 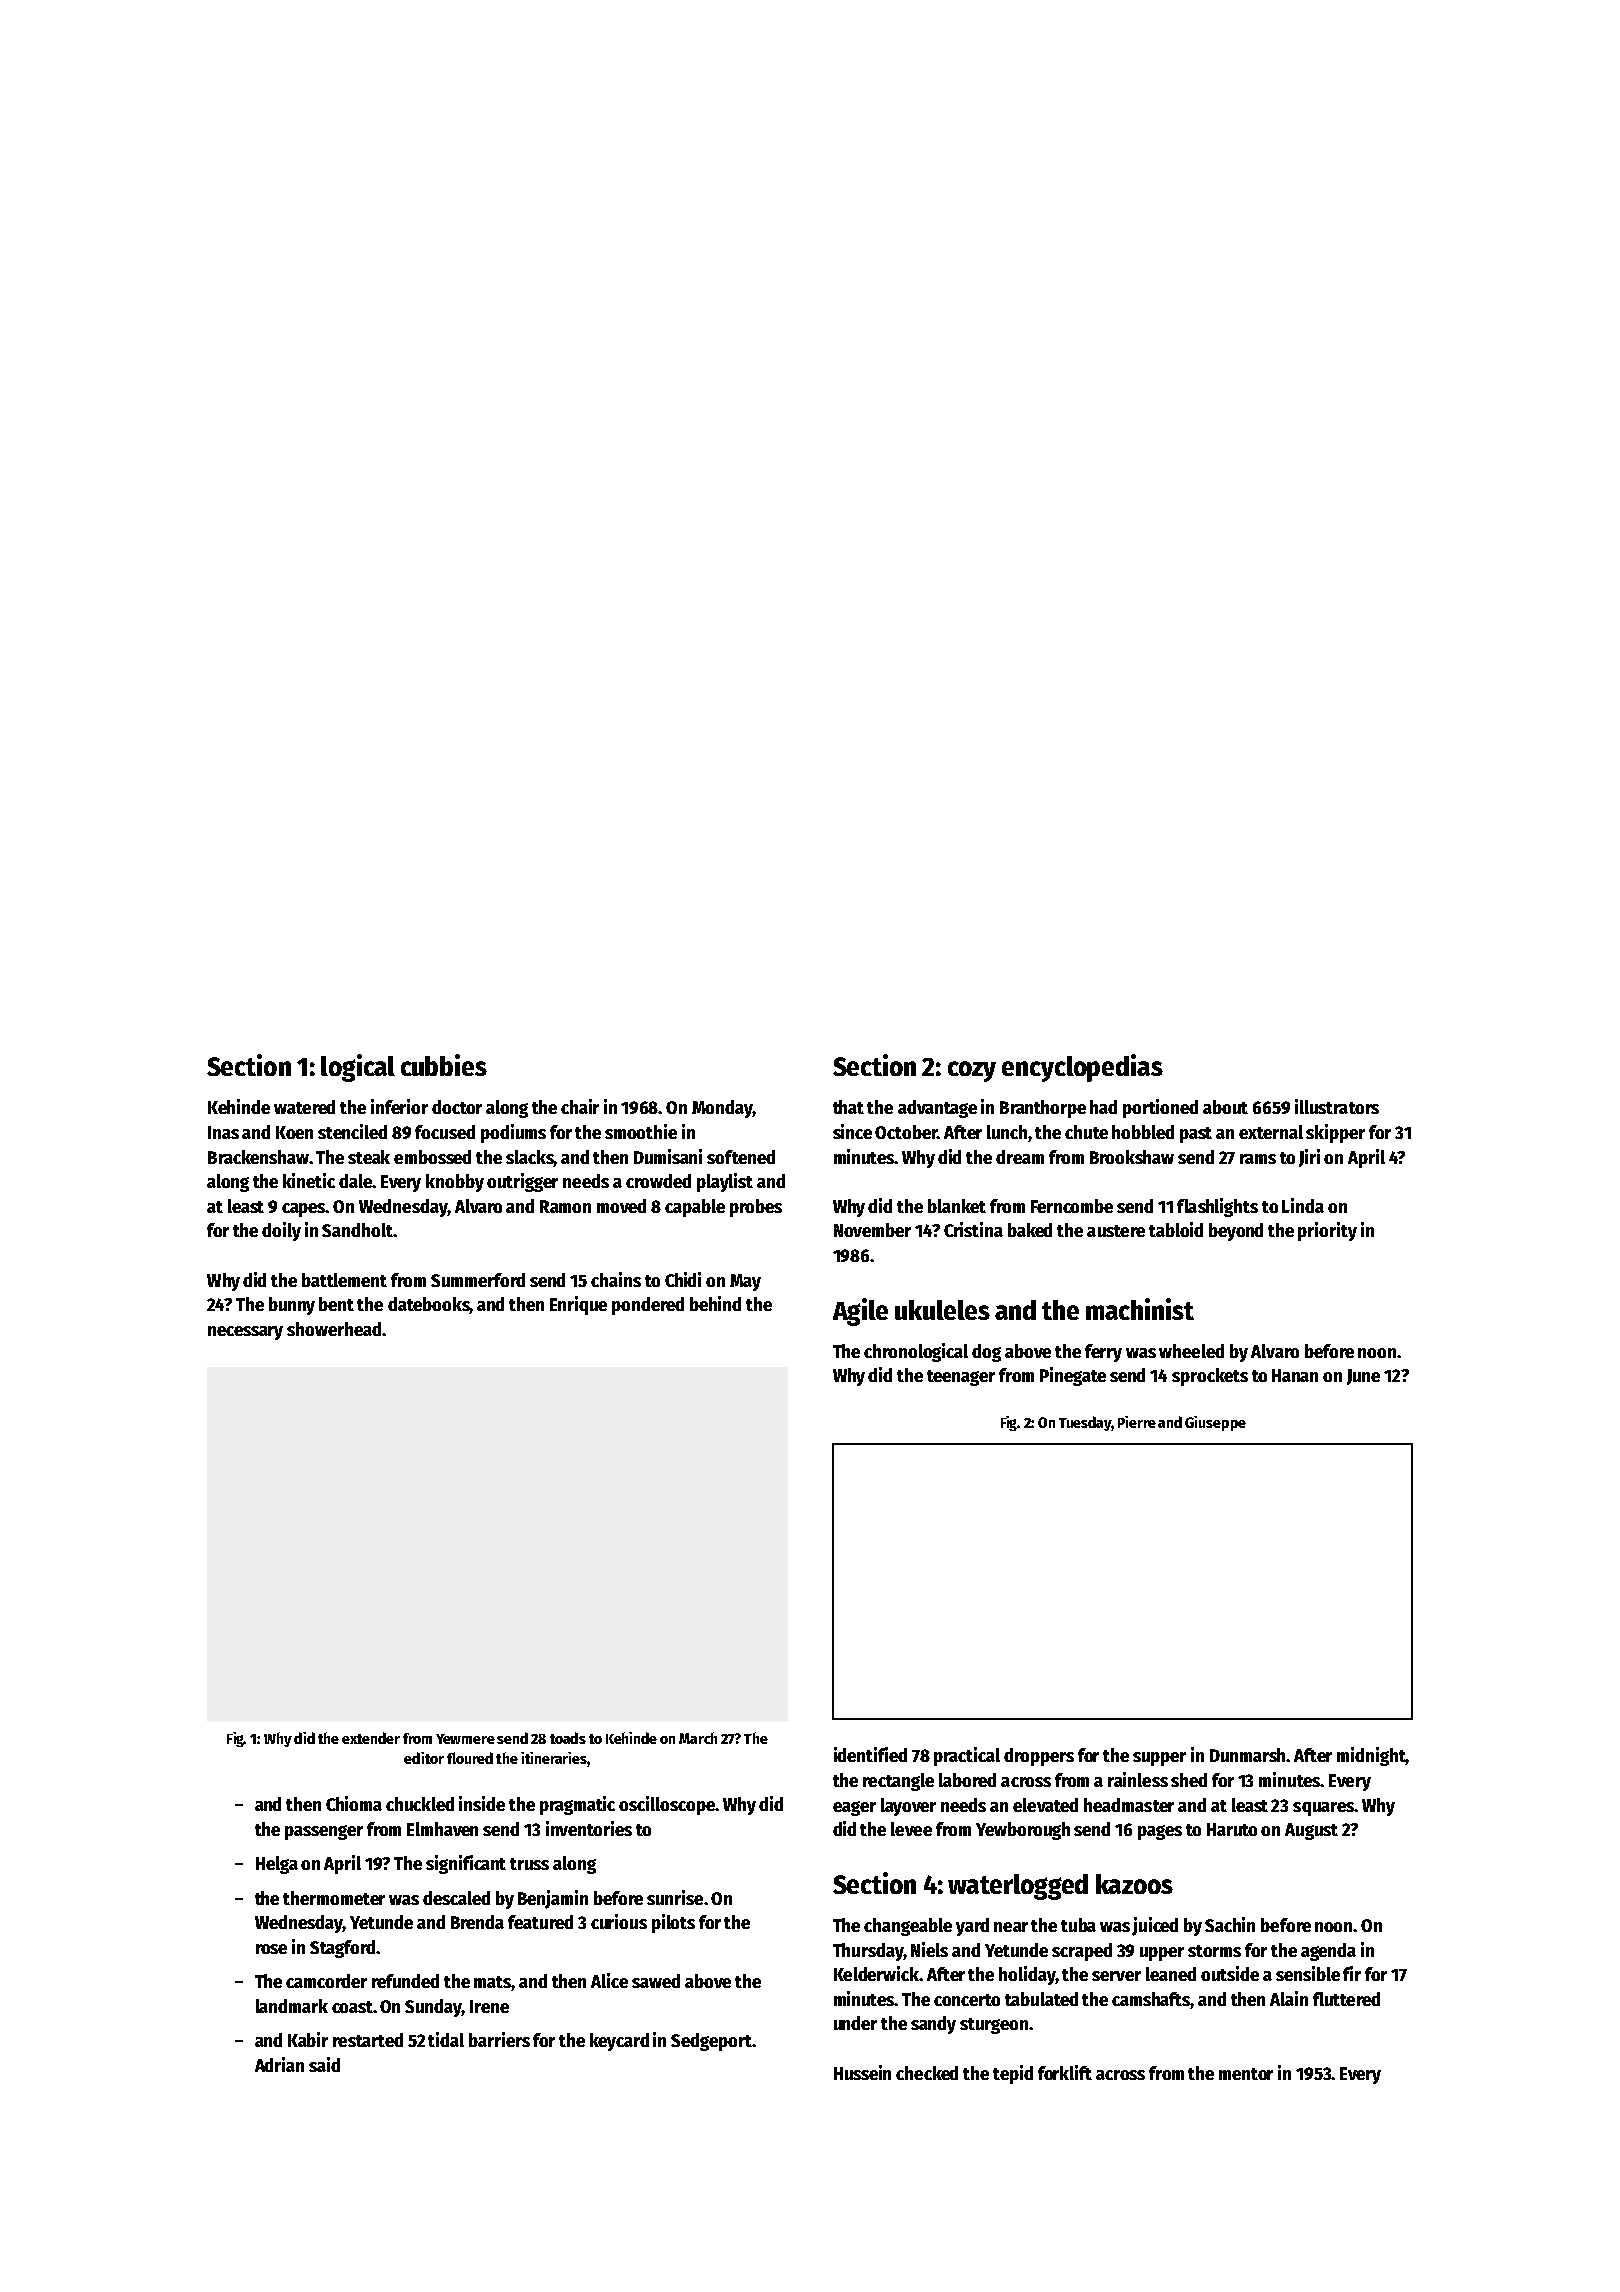 I want to click on mentor, so click(x=1246, y=2074).
